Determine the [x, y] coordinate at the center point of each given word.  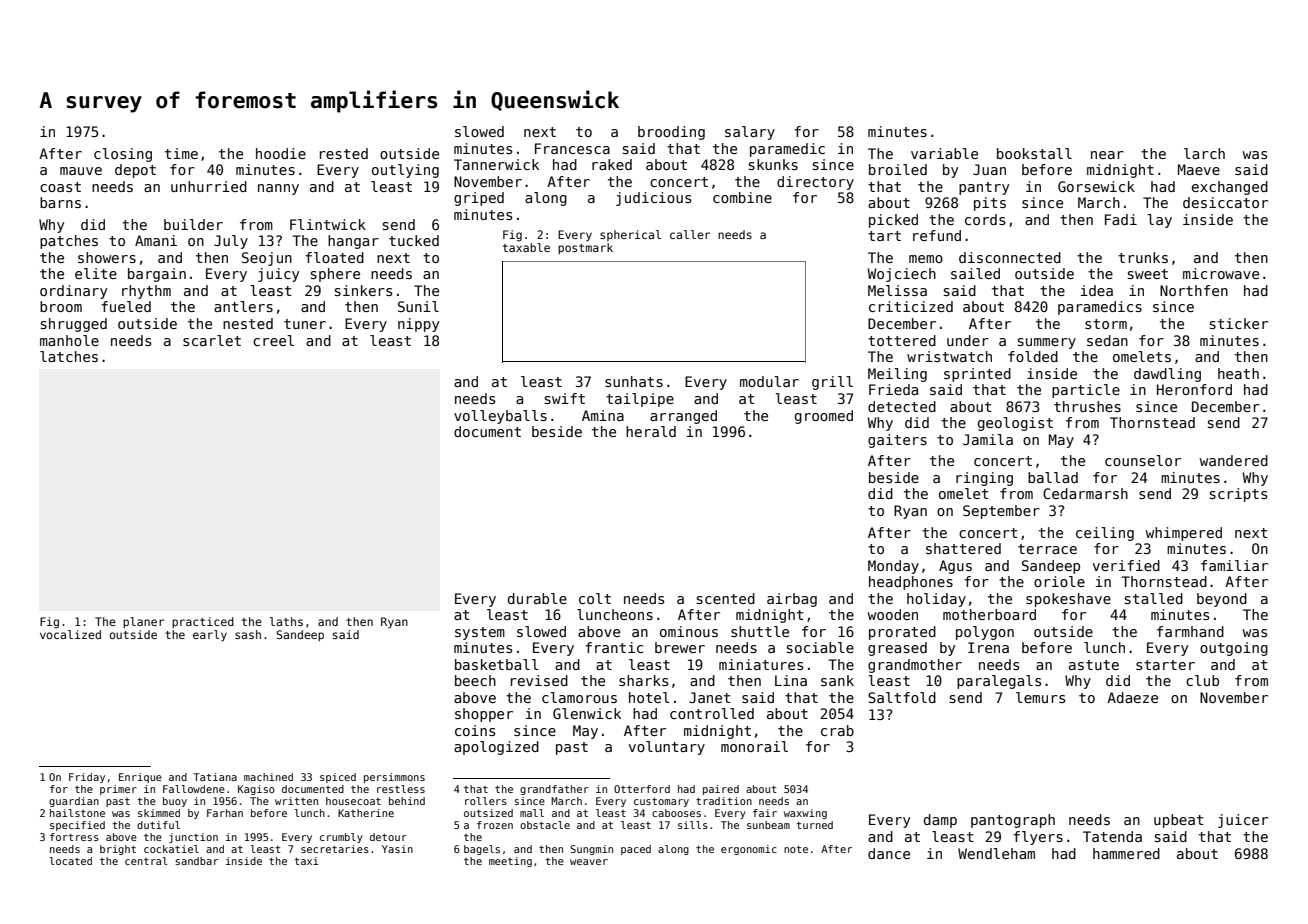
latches [69, 356]
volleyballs [500, 417]
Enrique [140, 778]
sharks [644, 680]
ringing [984, 479]
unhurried [209, 186]
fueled [126, 306]
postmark [585, 249]
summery [1047, 343]
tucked [414, 240]
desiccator [1225, 202]
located [71, 861]
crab [837, 730]
